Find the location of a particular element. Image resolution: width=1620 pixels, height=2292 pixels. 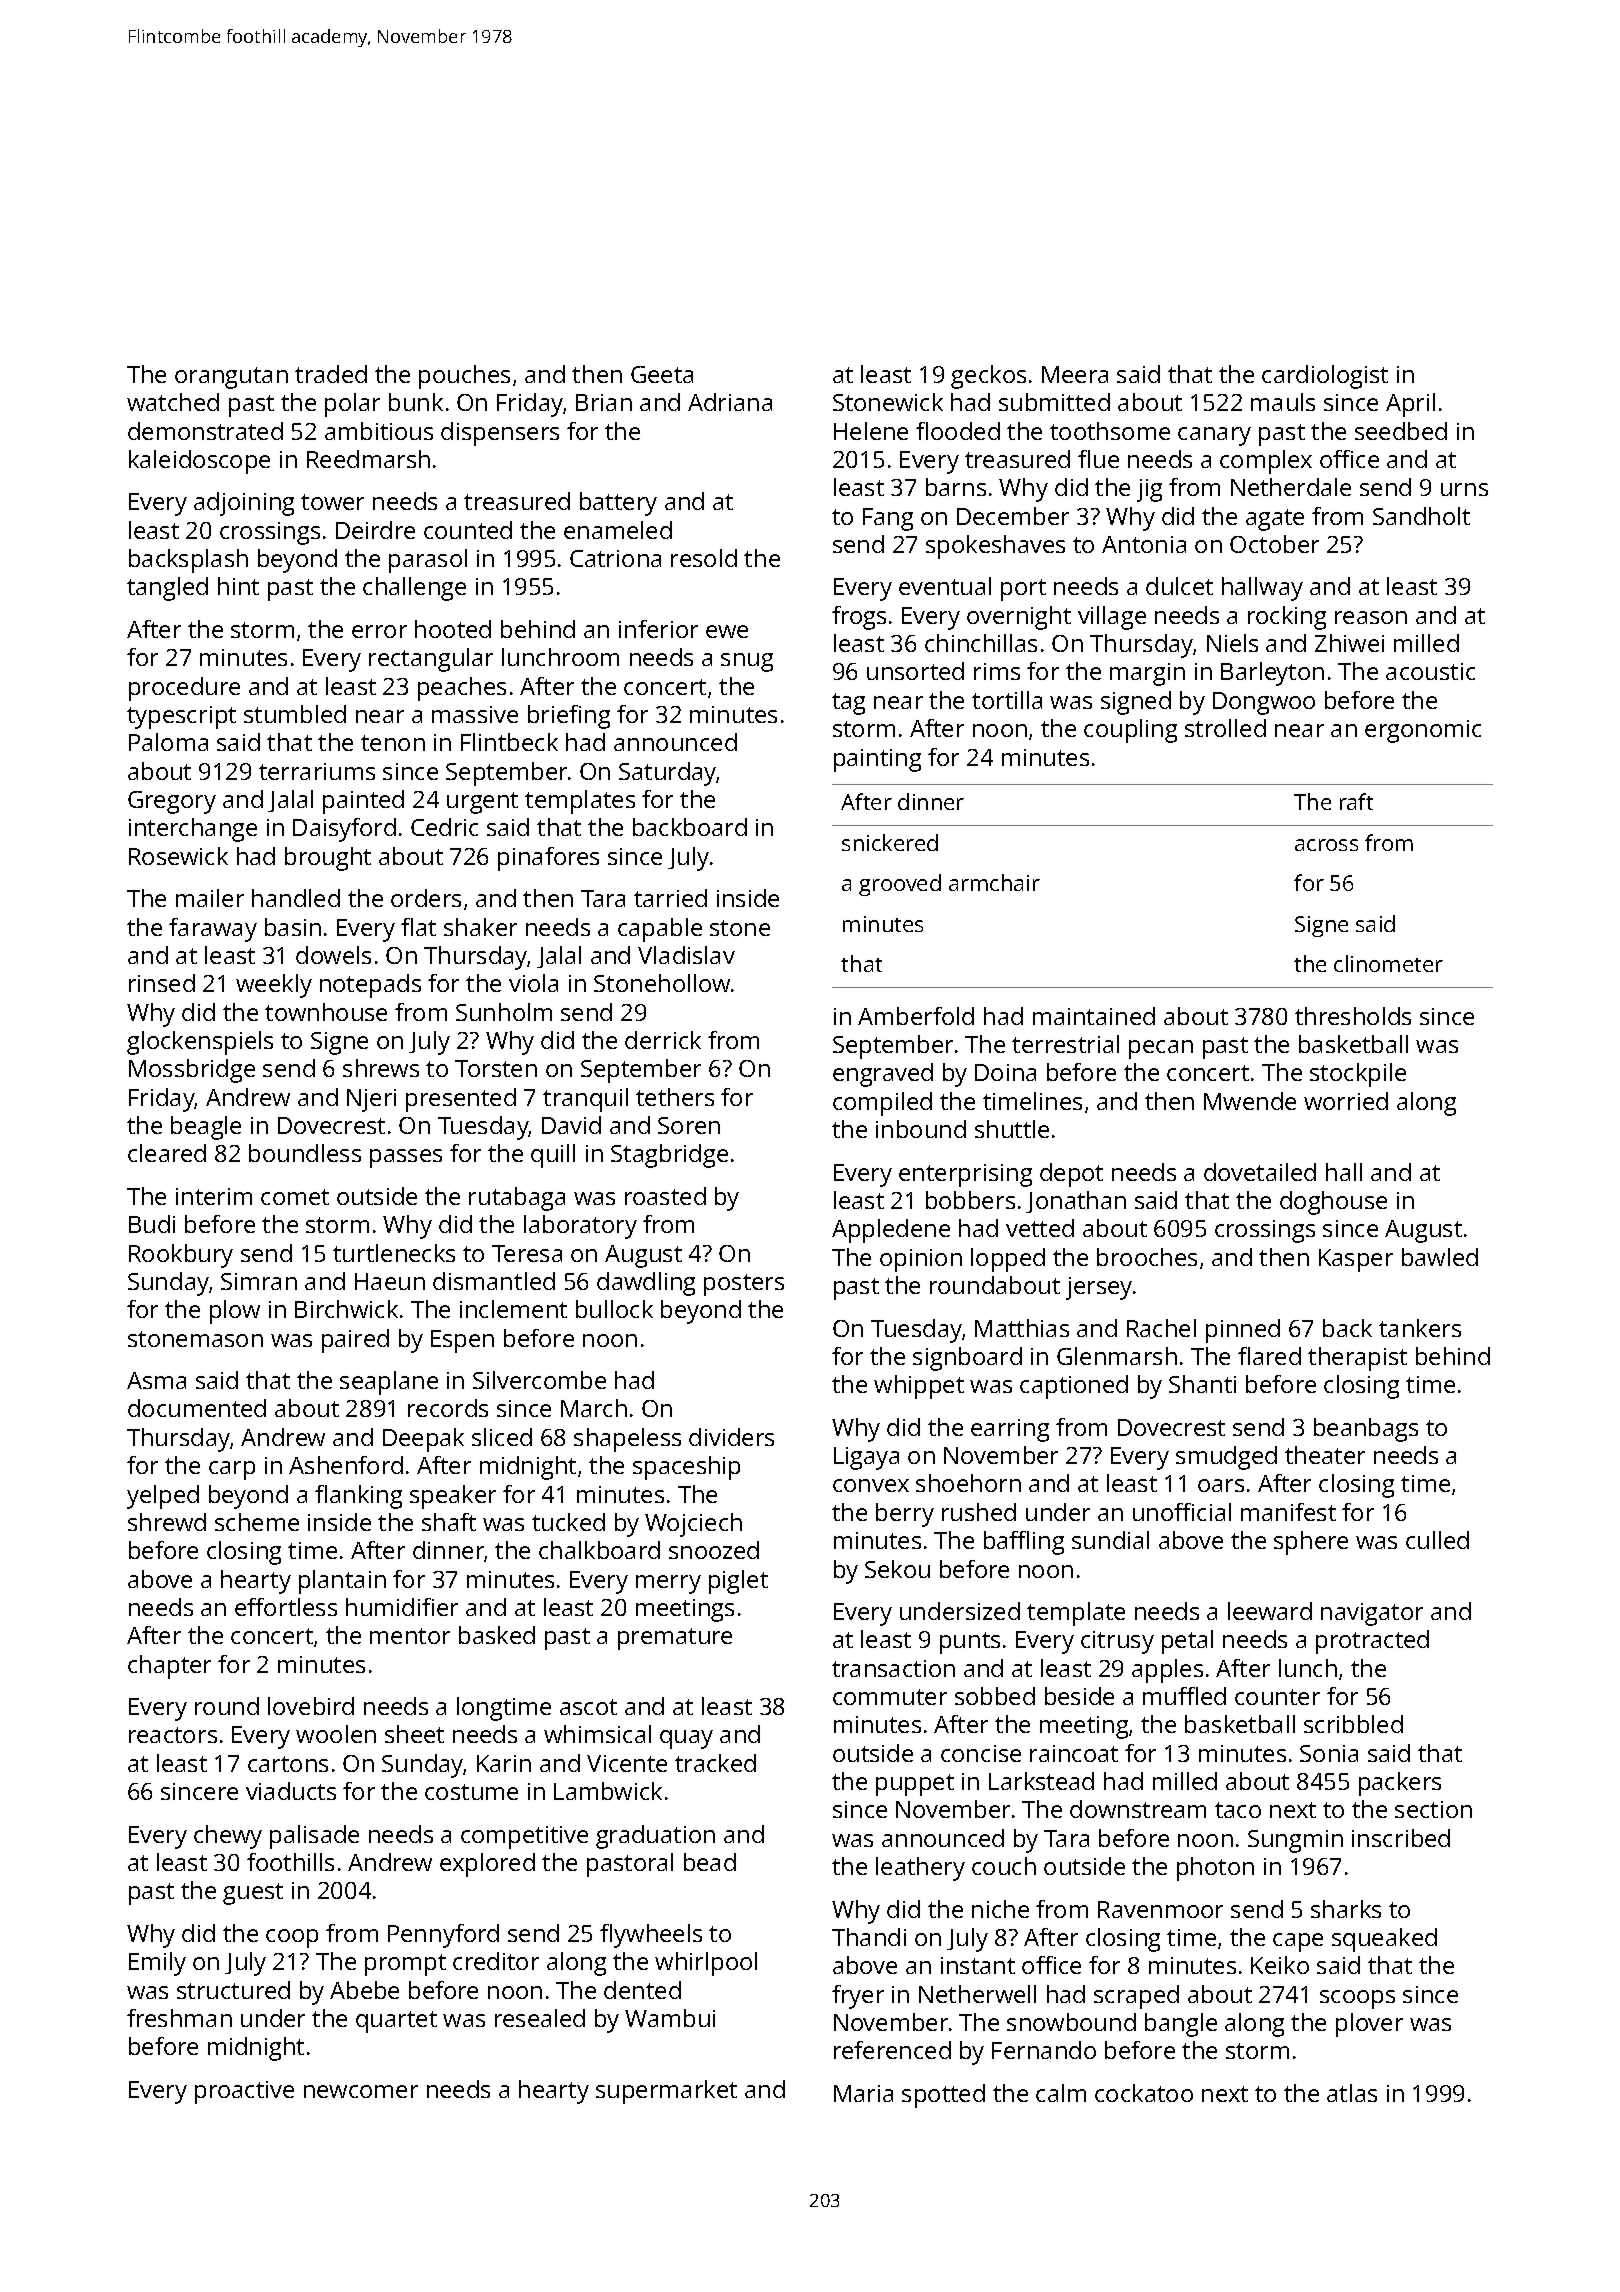

cardiologist is located at coordinates (1325, 377).
